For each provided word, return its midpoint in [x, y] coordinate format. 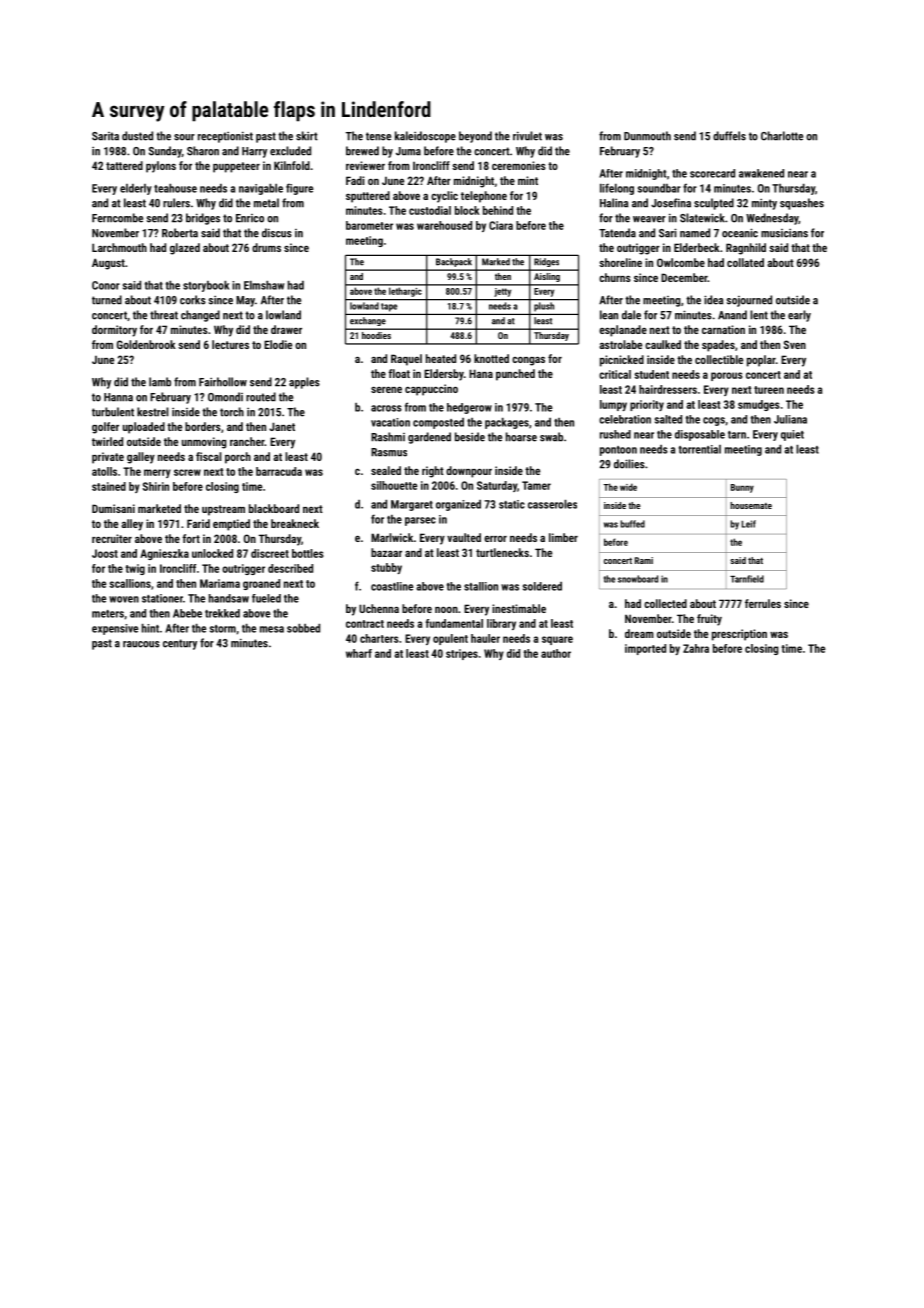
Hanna [118, 397]
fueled [266, 598]
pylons [161, 167]
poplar [761, 361]
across [386, 408]
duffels [729, 136]
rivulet [527, 136]
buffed [632, 524]
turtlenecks [502, 552]
